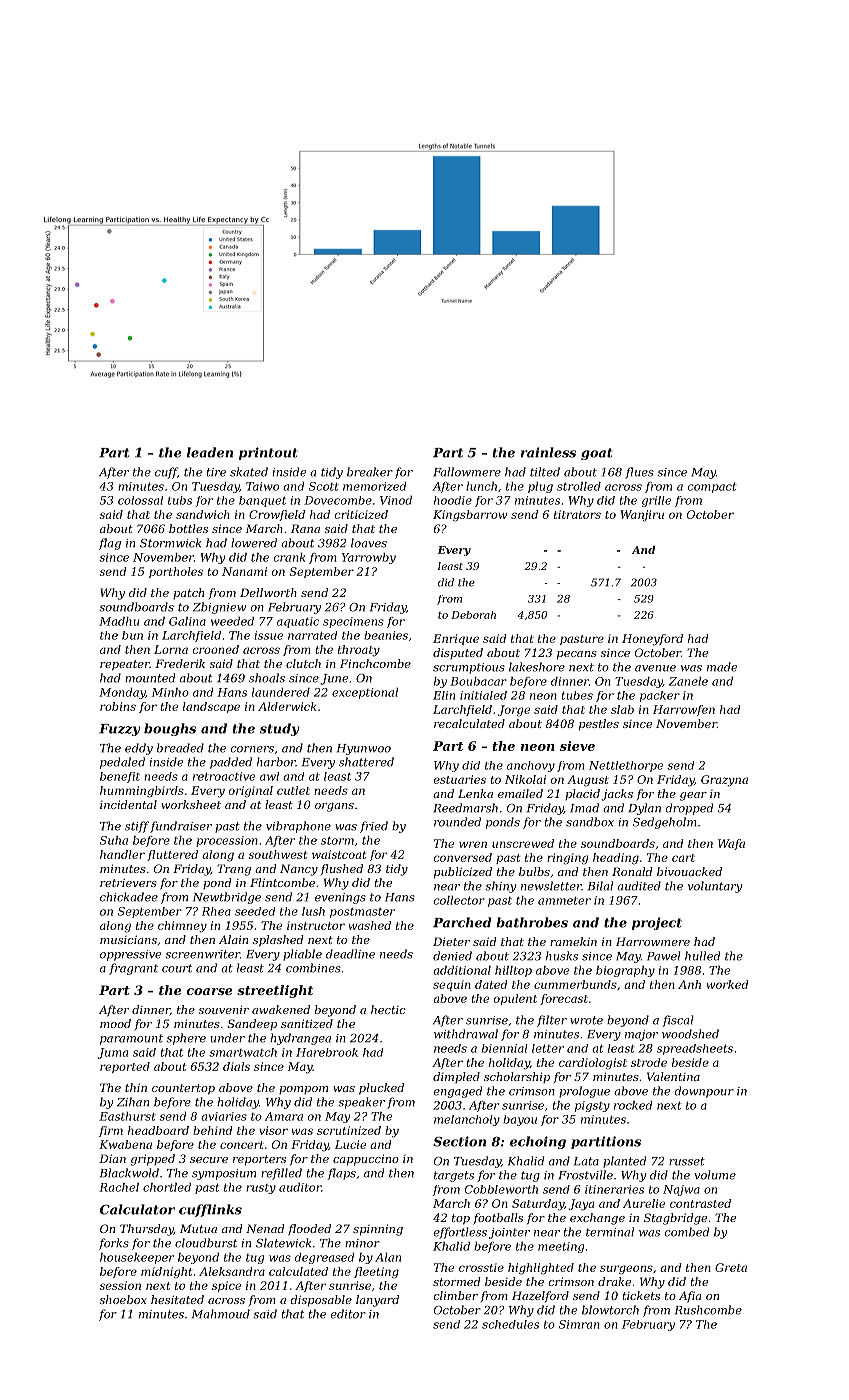  I want to click on Mahmoud, so click(221, 1314).
